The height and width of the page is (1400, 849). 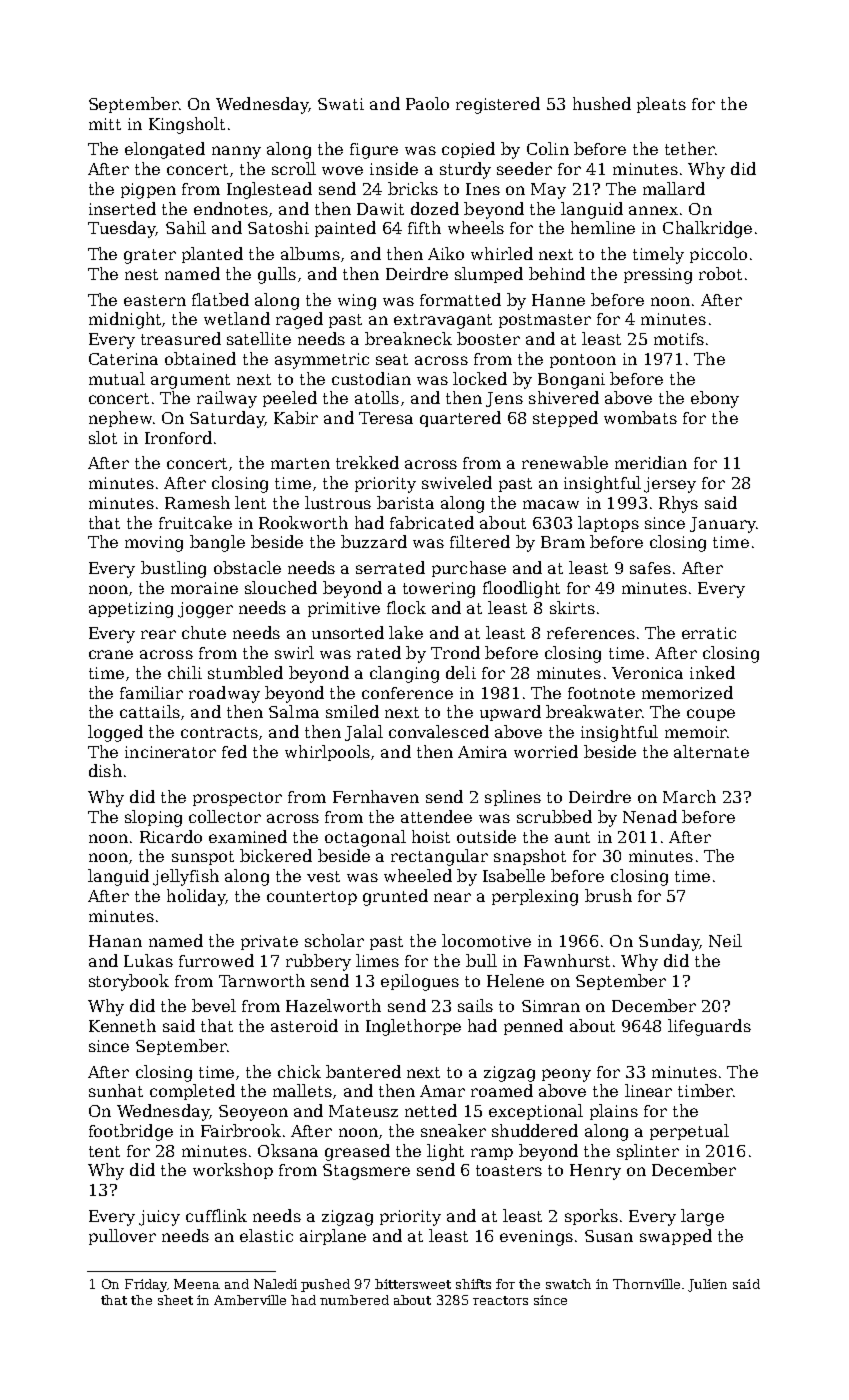 What do you see at coordinates (122, 1025) in the page?
I see `Kenneth` at bounding box center [122, 1025].
